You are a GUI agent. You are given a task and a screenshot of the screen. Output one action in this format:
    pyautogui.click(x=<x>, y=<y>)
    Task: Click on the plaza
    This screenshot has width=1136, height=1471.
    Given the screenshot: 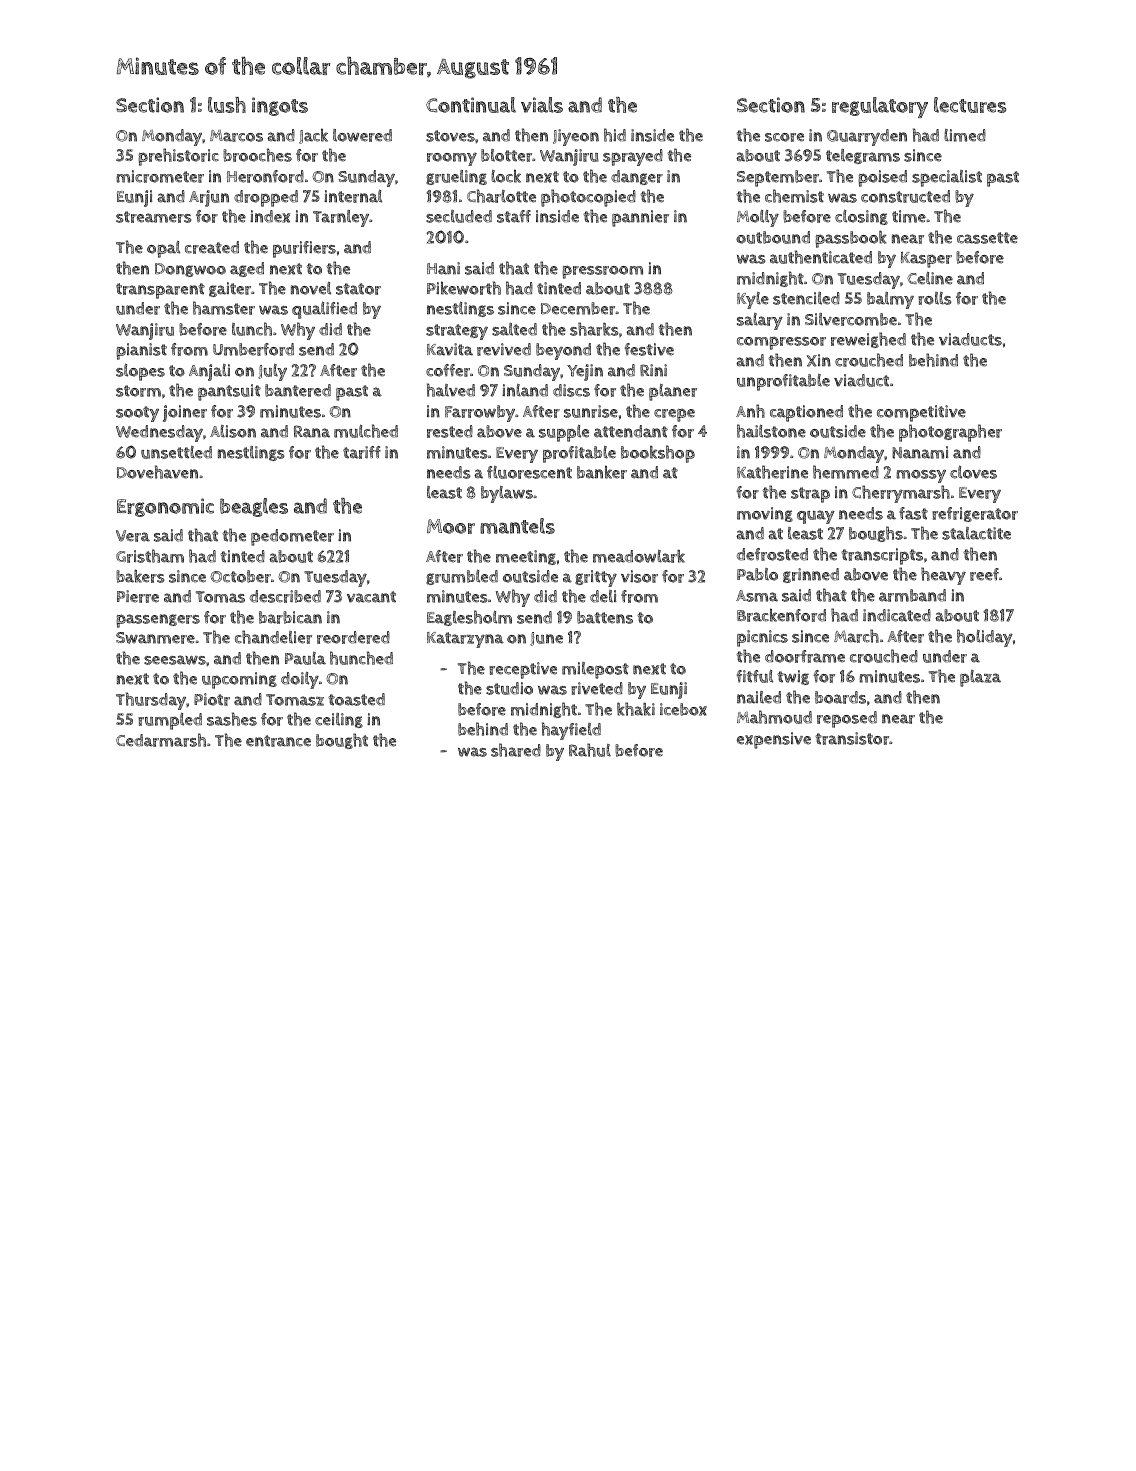 What is the action you would take?
    pyautogui.click(x=980, y=678)
